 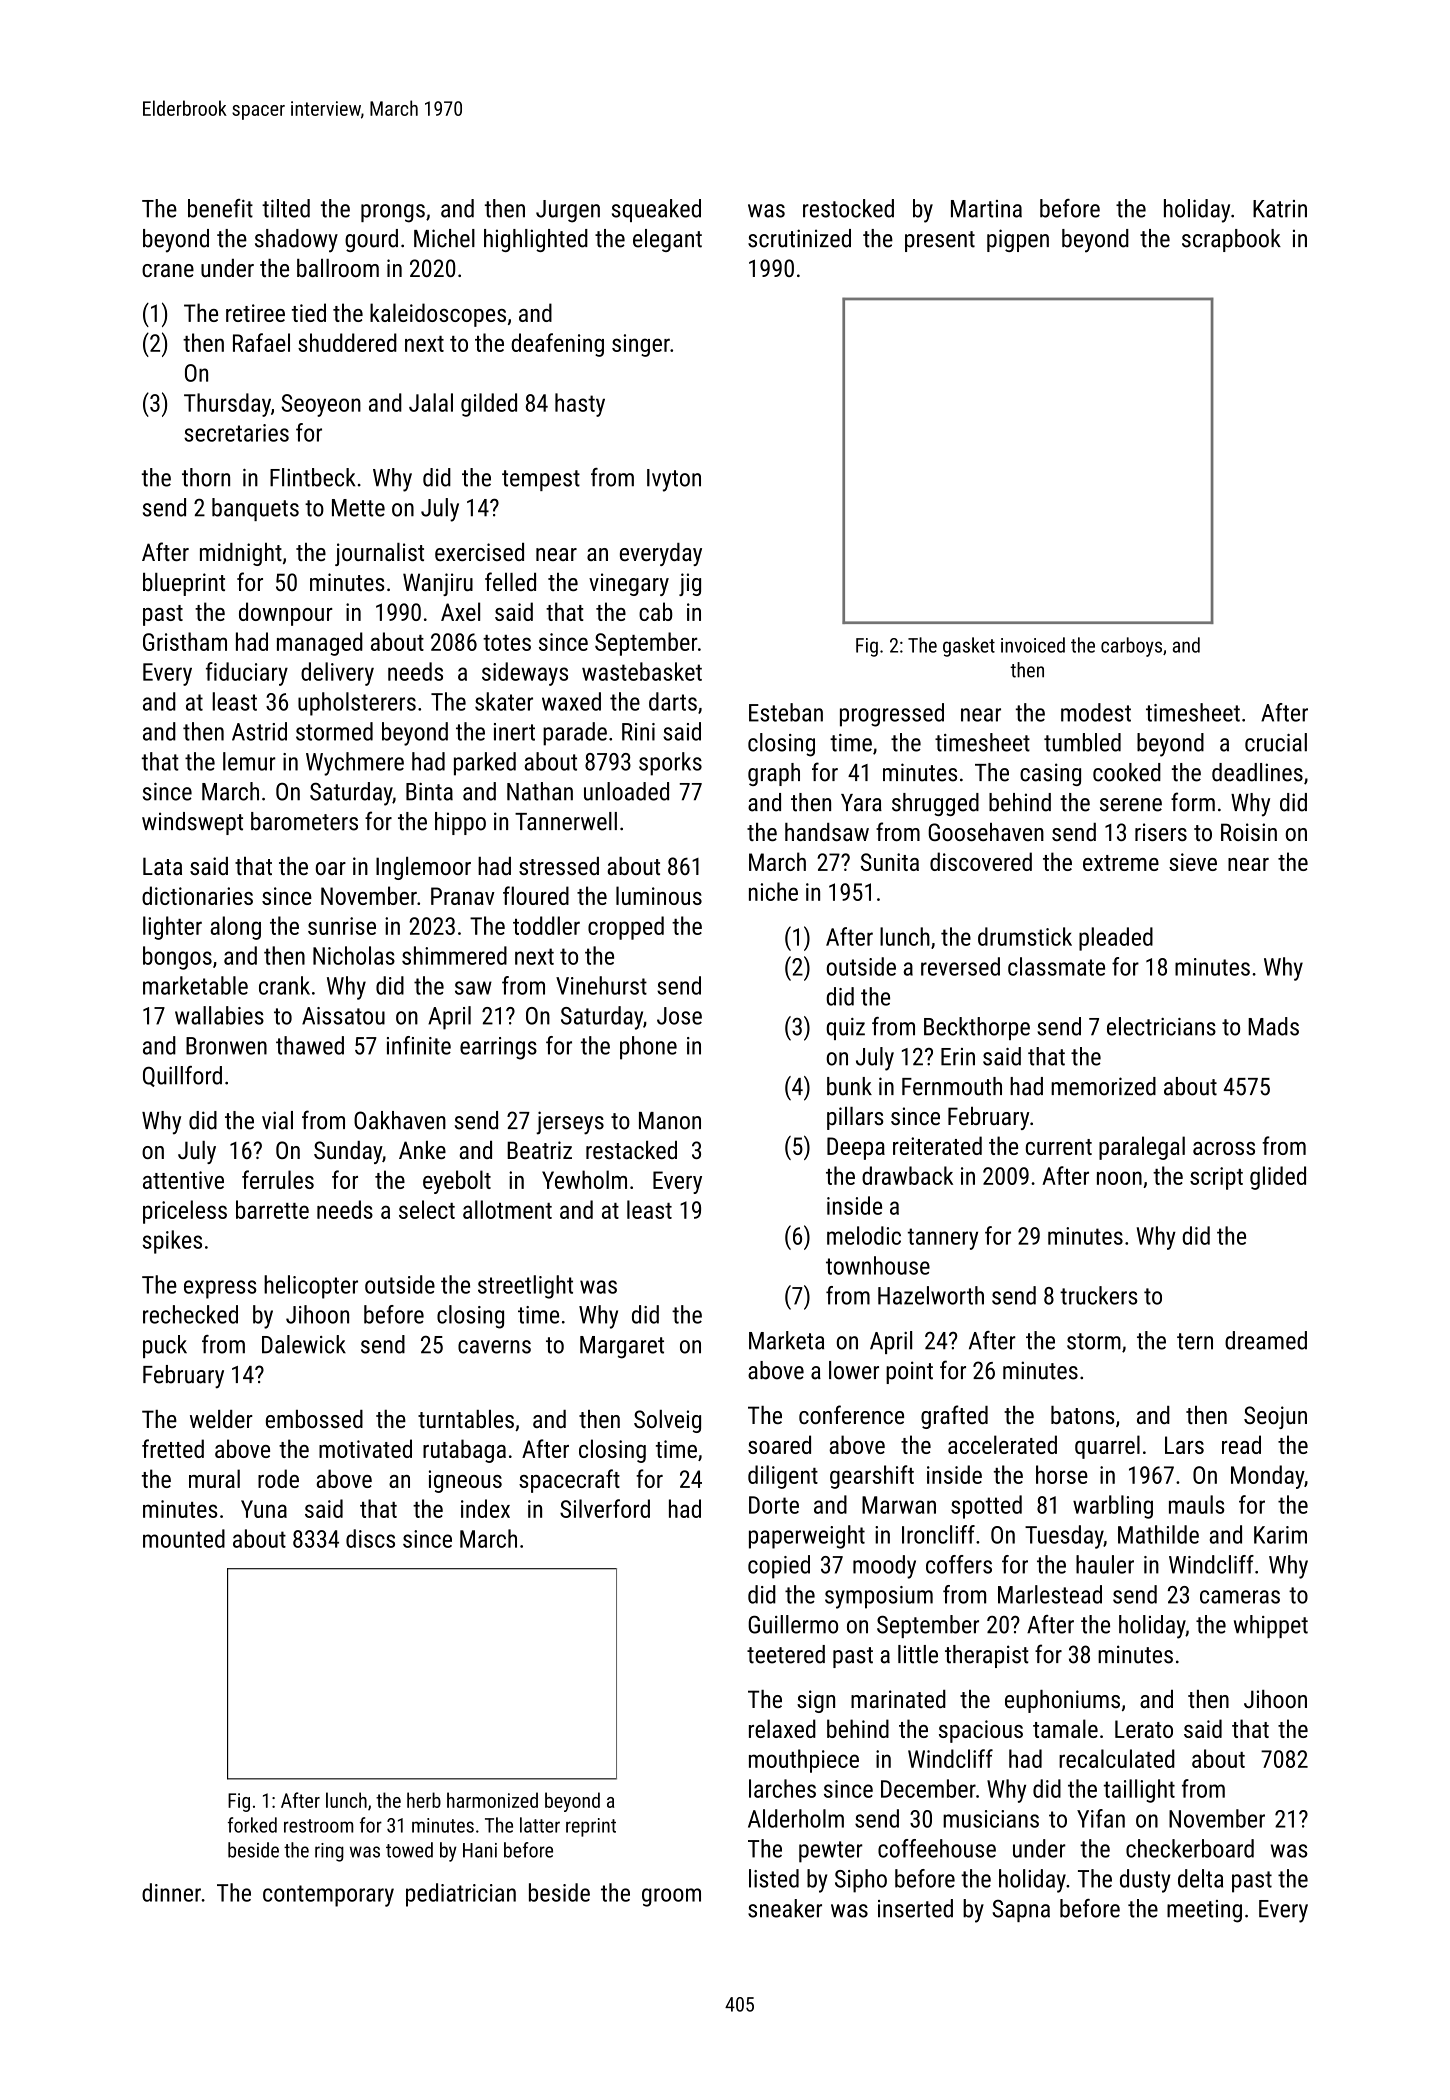 I want to click on windswept, so click(x=192, y=823).
